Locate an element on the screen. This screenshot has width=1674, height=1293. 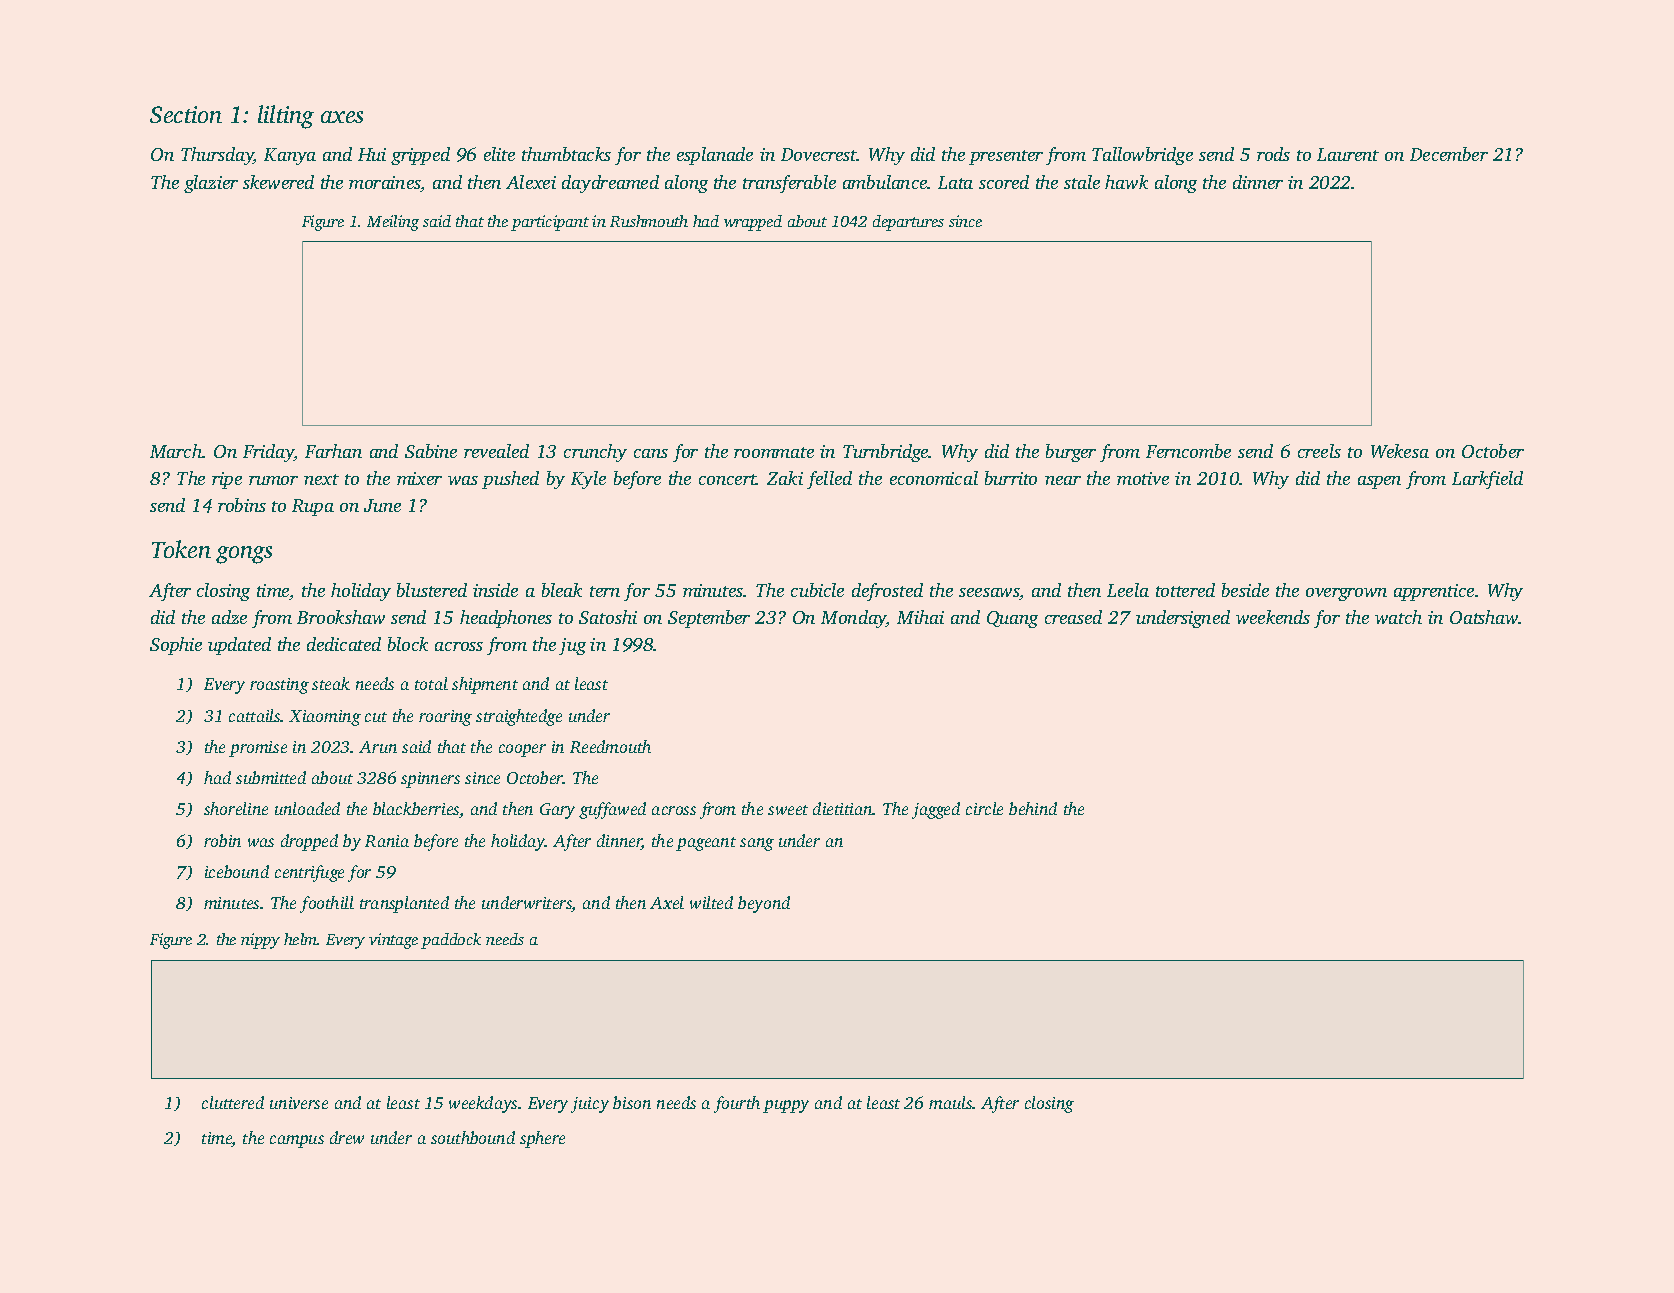
paddock is located at coordinates (451, 941).
